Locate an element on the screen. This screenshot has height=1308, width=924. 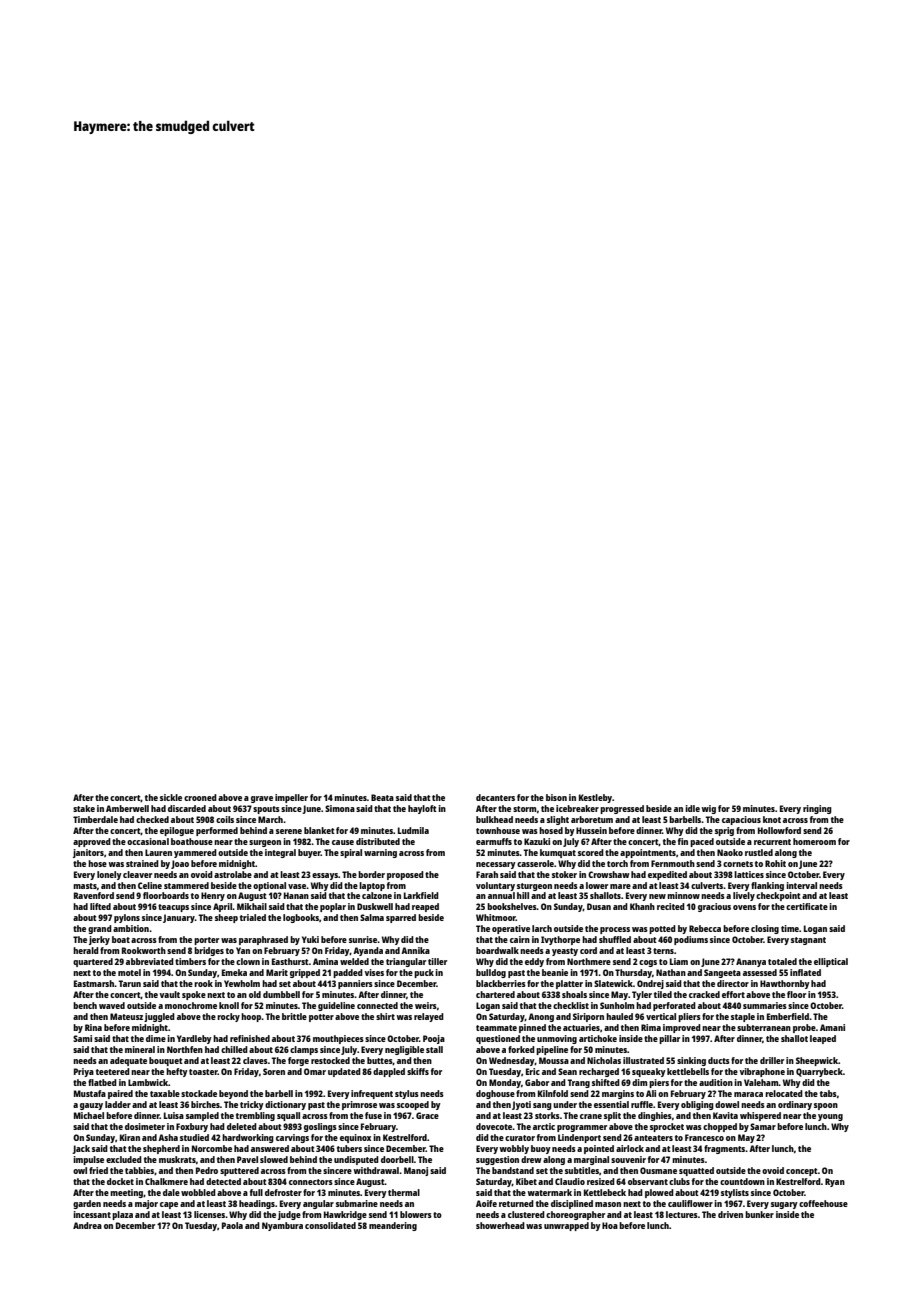
Priya is located at coordinates (84, 1072).
